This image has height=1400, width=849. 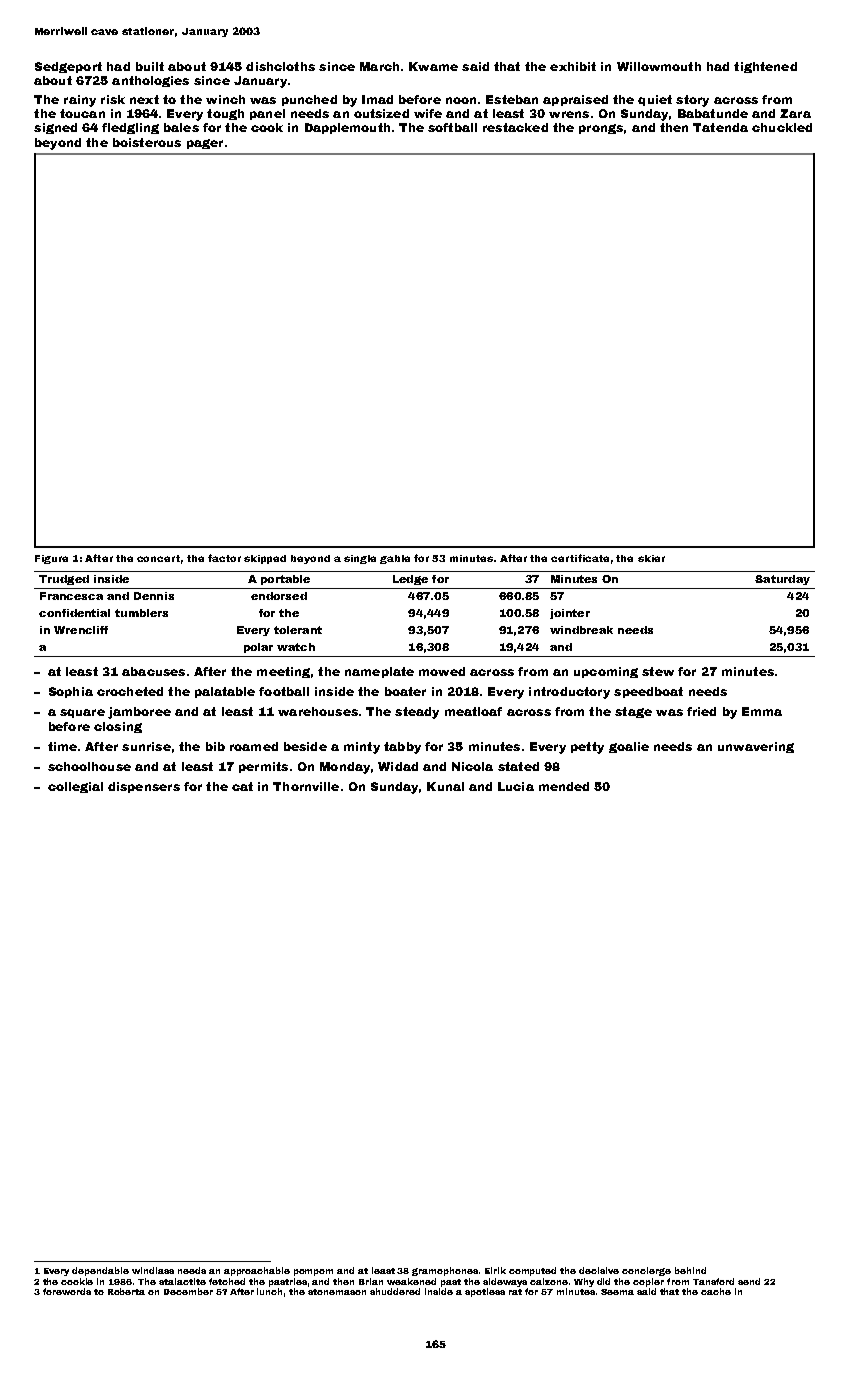 What do you see at coordinates (337, 1292) in the image?
I see `stonemason` at bounding box center [337, 1292].
